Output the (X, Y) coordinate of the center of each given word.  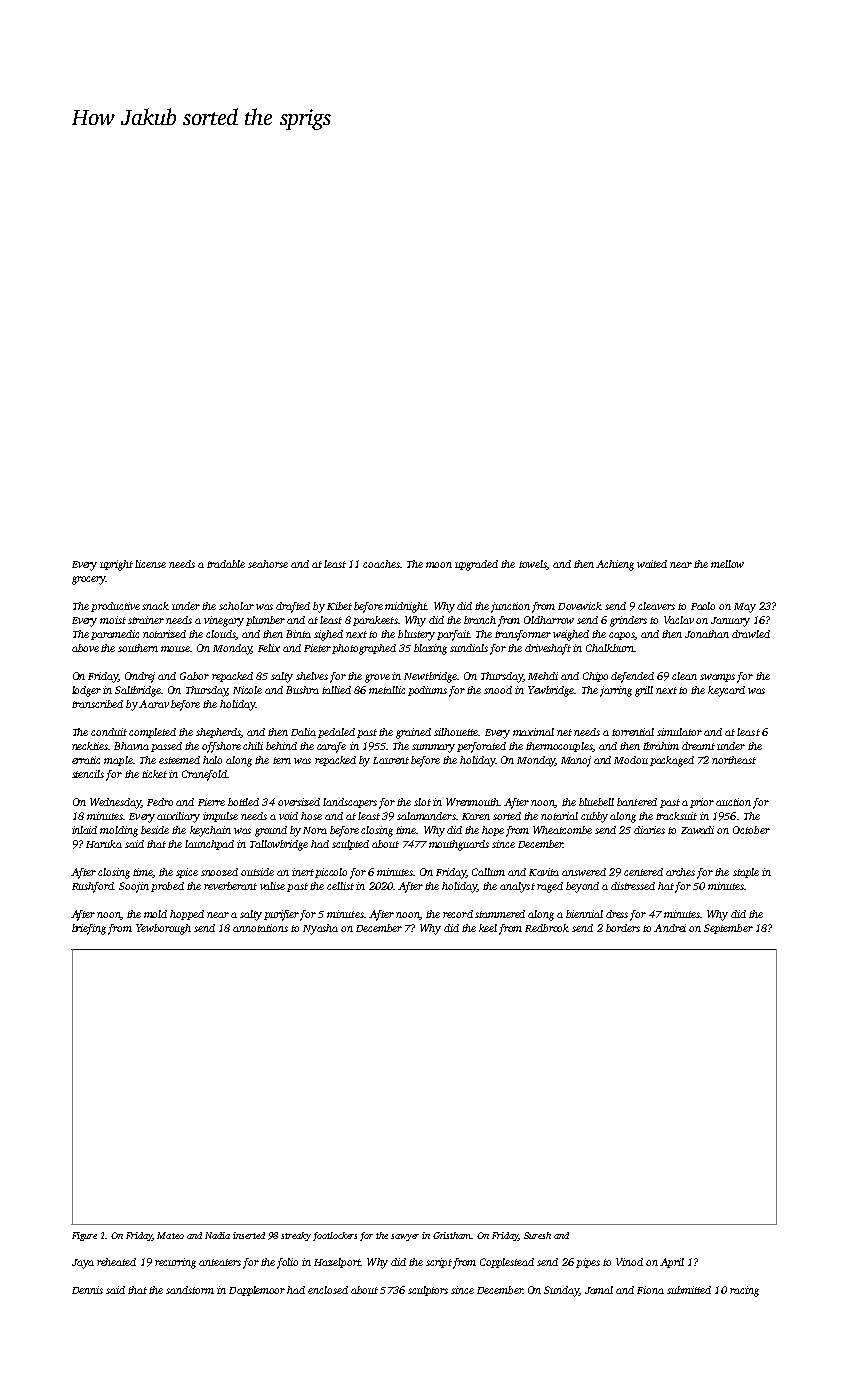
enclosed (328, 1290)
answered (584, 872)
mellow (727, 564)
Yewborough (163, 929)
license (150, 564)
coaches (381, 564)
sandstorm (190, 1290)
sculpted (350, 845)
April (672, 1263)
